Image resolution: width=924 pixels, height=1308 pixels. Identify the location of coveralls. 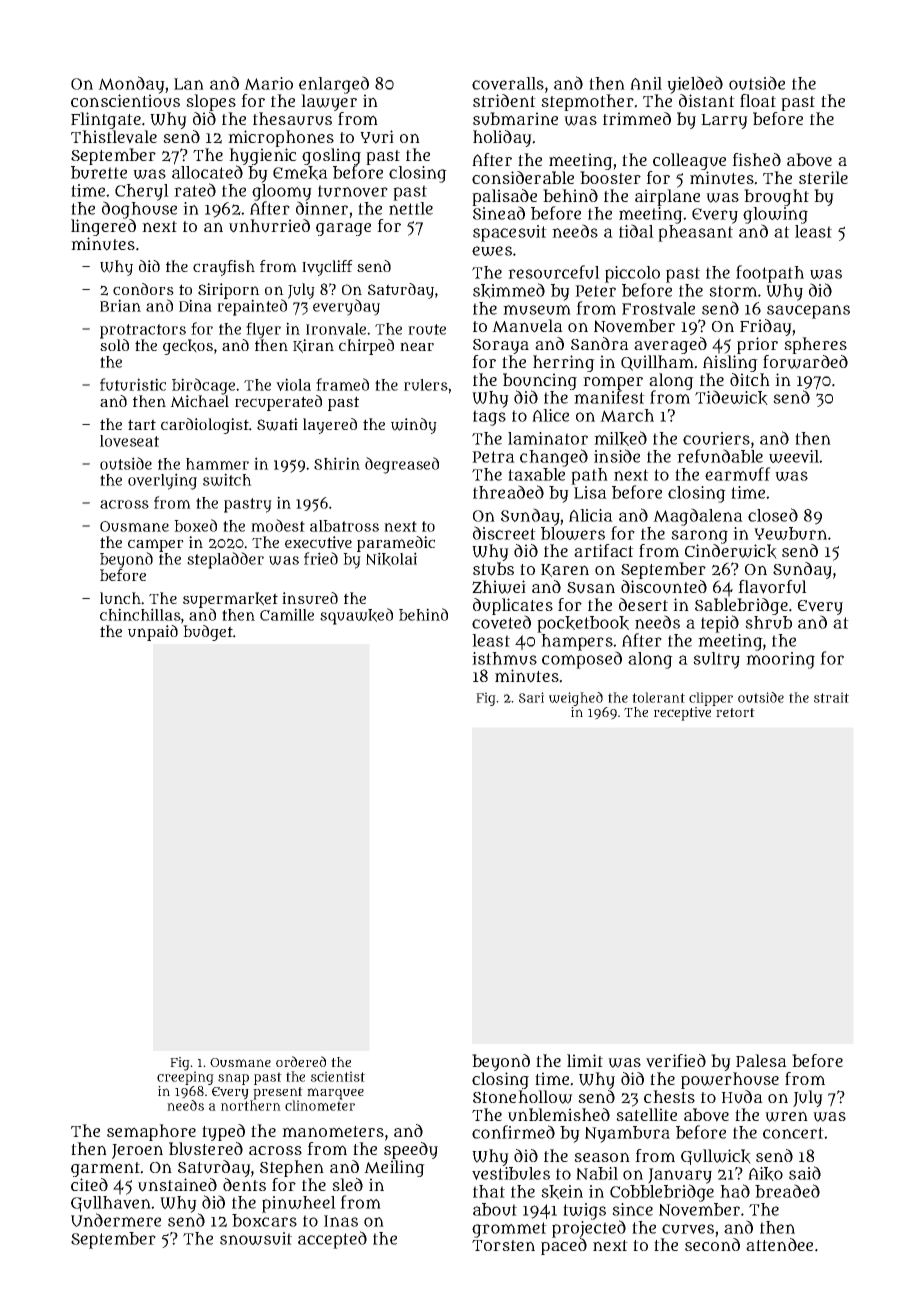
(508, 83).
